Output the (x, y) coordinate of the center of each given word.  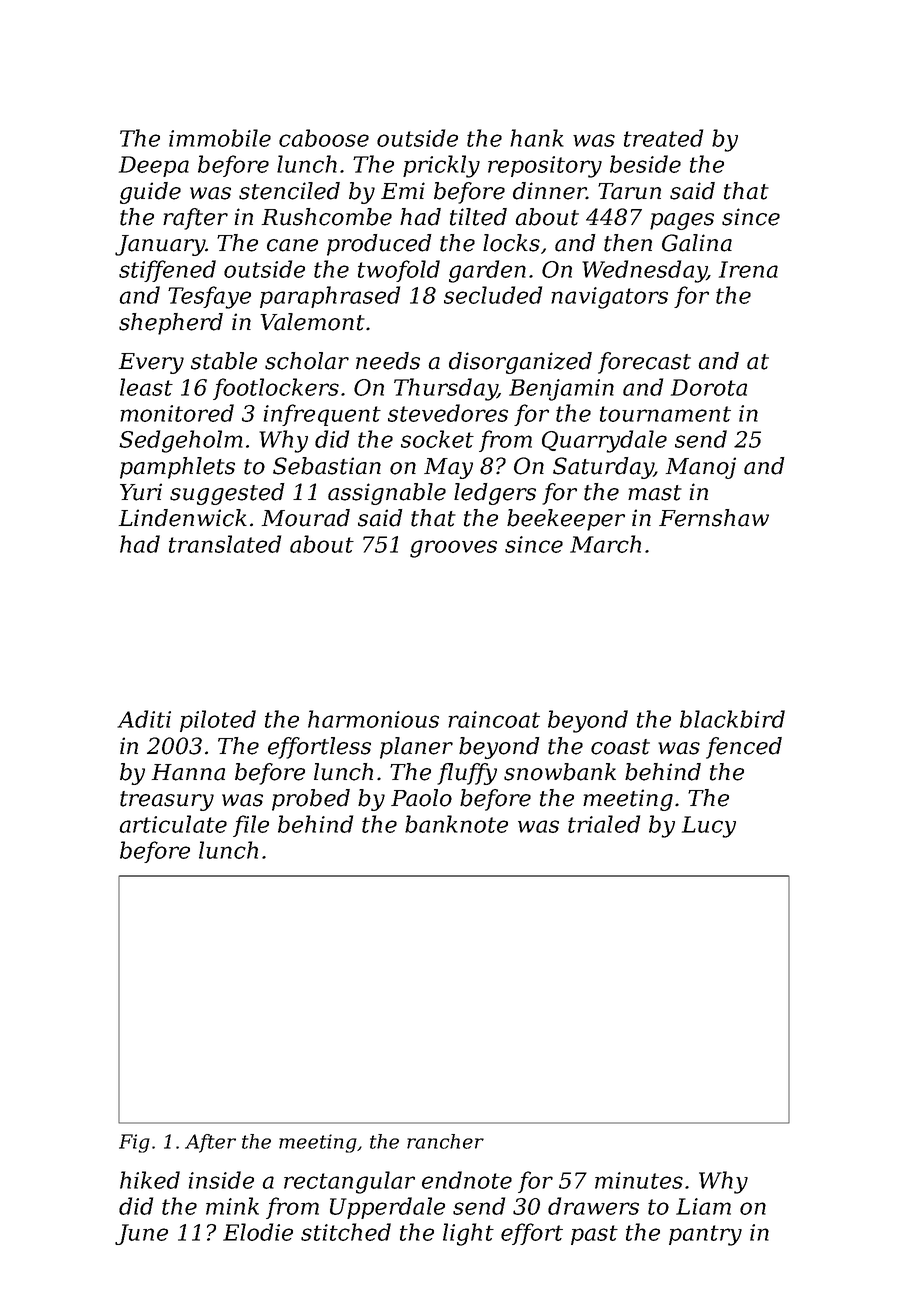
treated (663, 138)
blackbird (732, 719)
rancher (445, 1141)
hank (537, 138)
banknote (456, 824)
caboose (324, 138)
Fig (134, 1143)
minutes (639, 1180)
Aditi (144, 719)
